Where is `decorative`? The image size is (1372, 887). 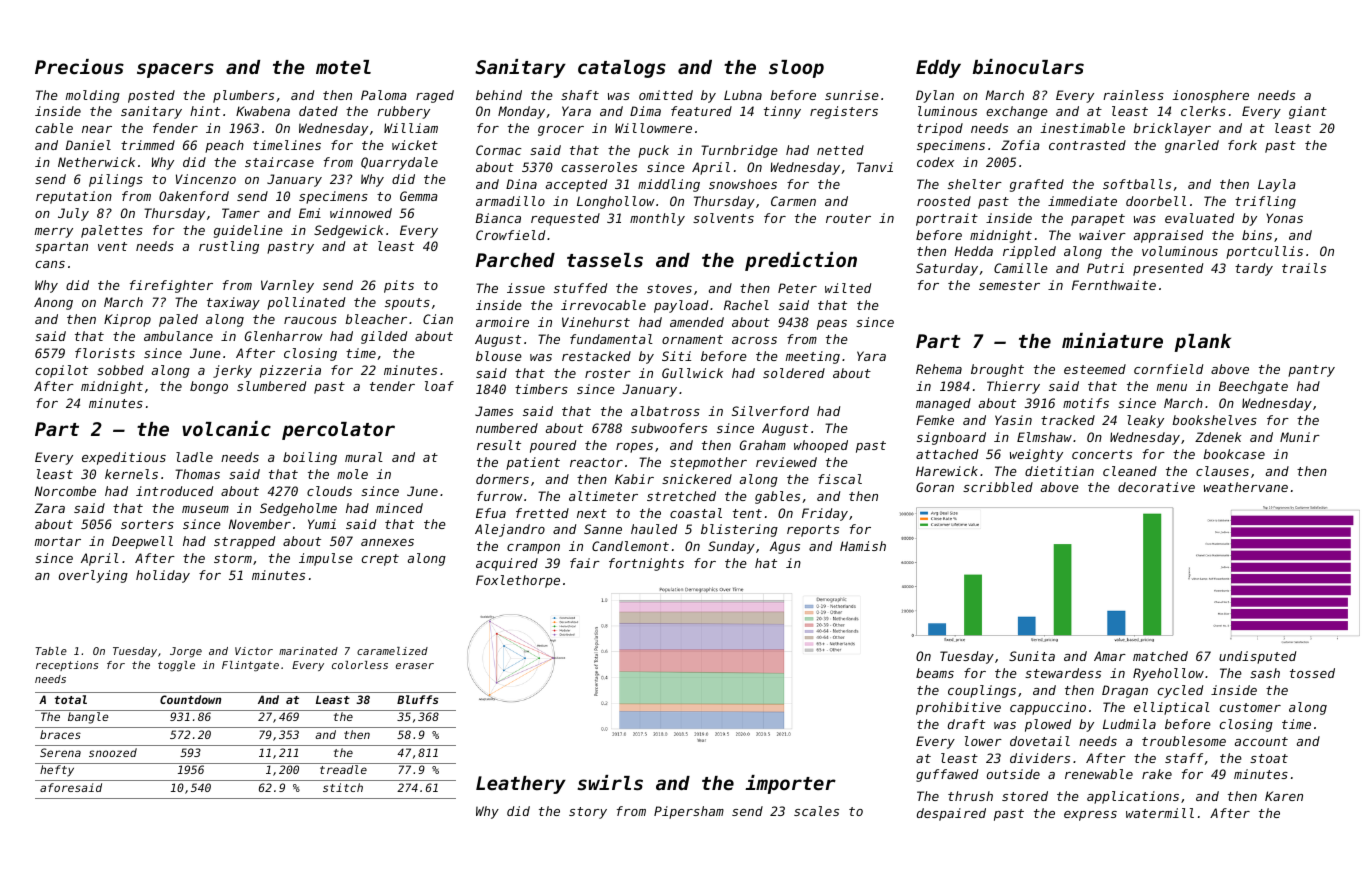 decorative is located at coordinates (1156, 487).
